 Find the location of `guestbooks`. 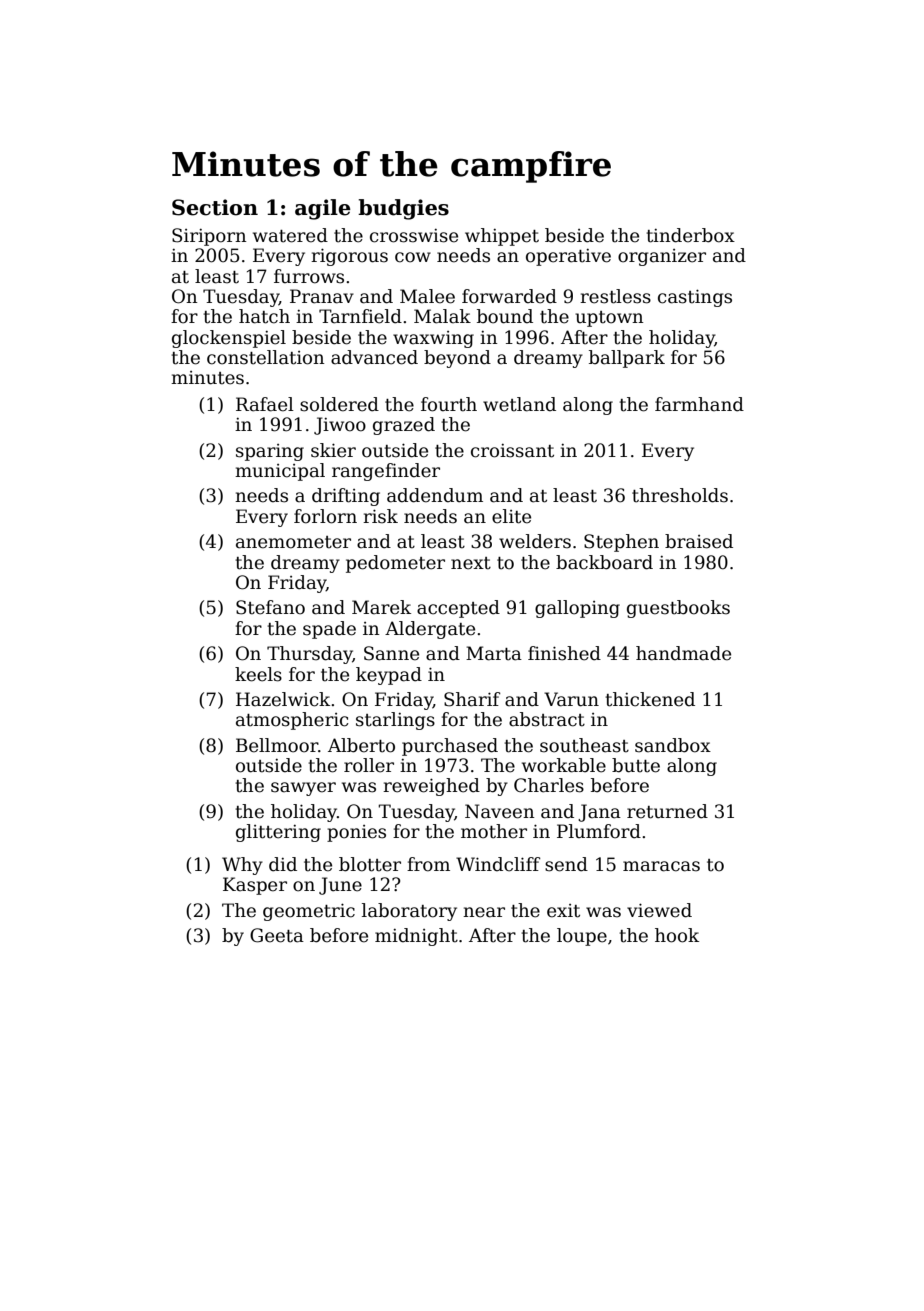

guestbooks is located at coordinates (678, 609).
